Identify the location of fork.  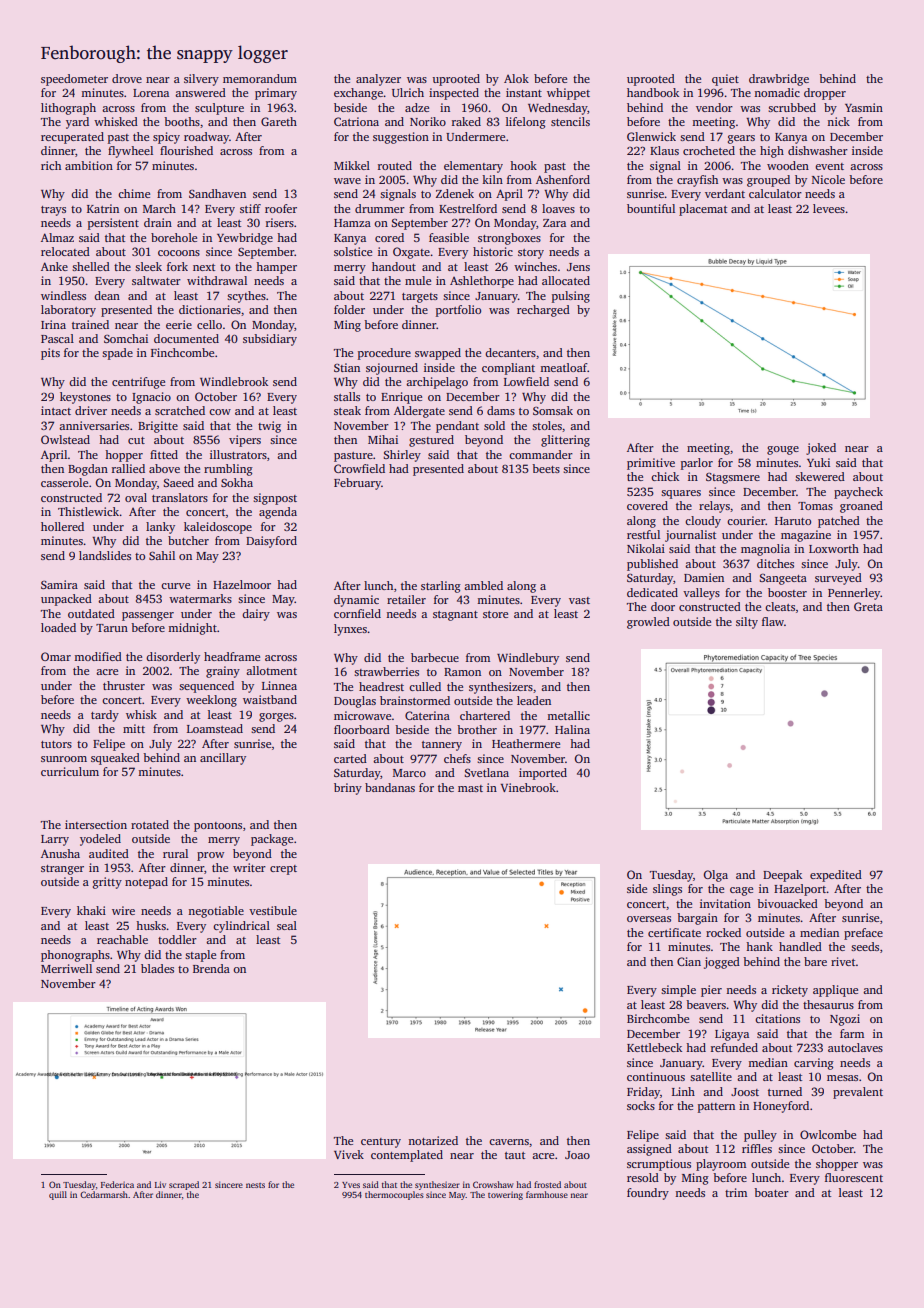
(177, 266).
